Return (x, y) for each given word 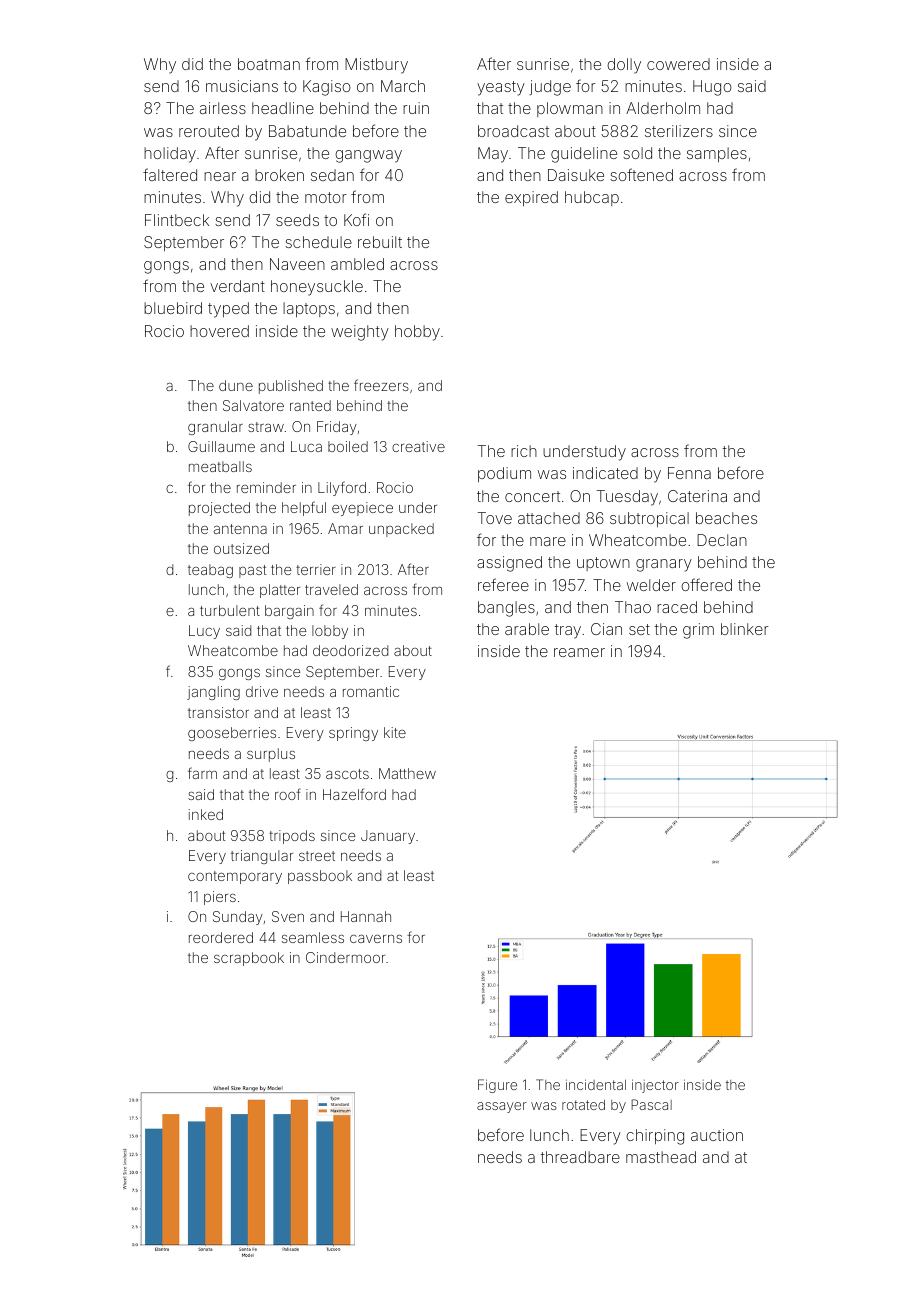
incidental (596, 1084)
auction (717, 1135)
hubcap (592, 198)
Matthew (407, 773)
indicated (605, 473)
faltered (170, 174)
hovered (219, 331)
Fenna (689, 473)
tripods (292, 837)
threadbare (580, 1157)
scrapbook (249, 959)
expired (531, 198)
